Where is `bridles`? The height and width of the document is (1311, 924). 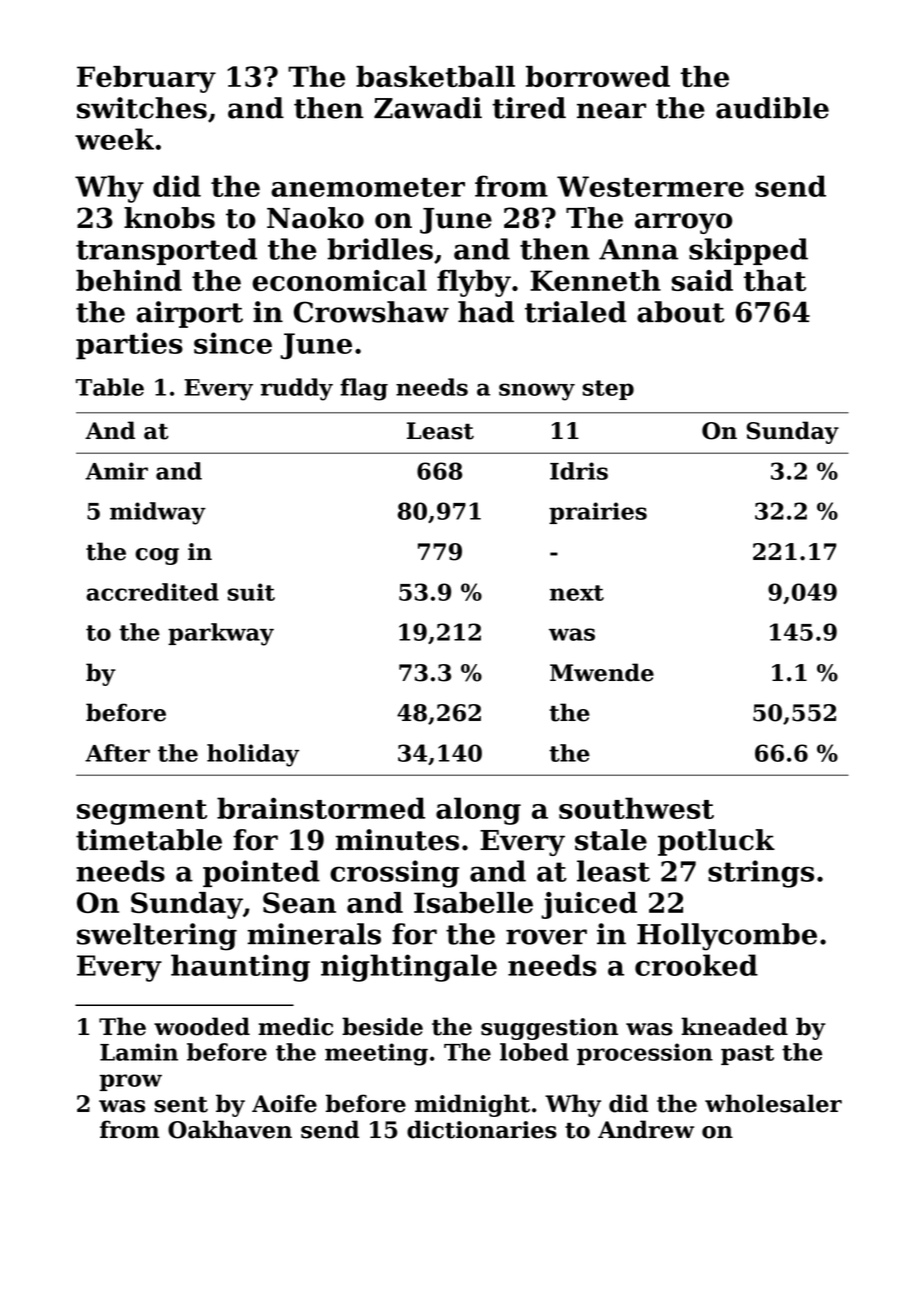
bridles is located at coordinates (380, 249).
